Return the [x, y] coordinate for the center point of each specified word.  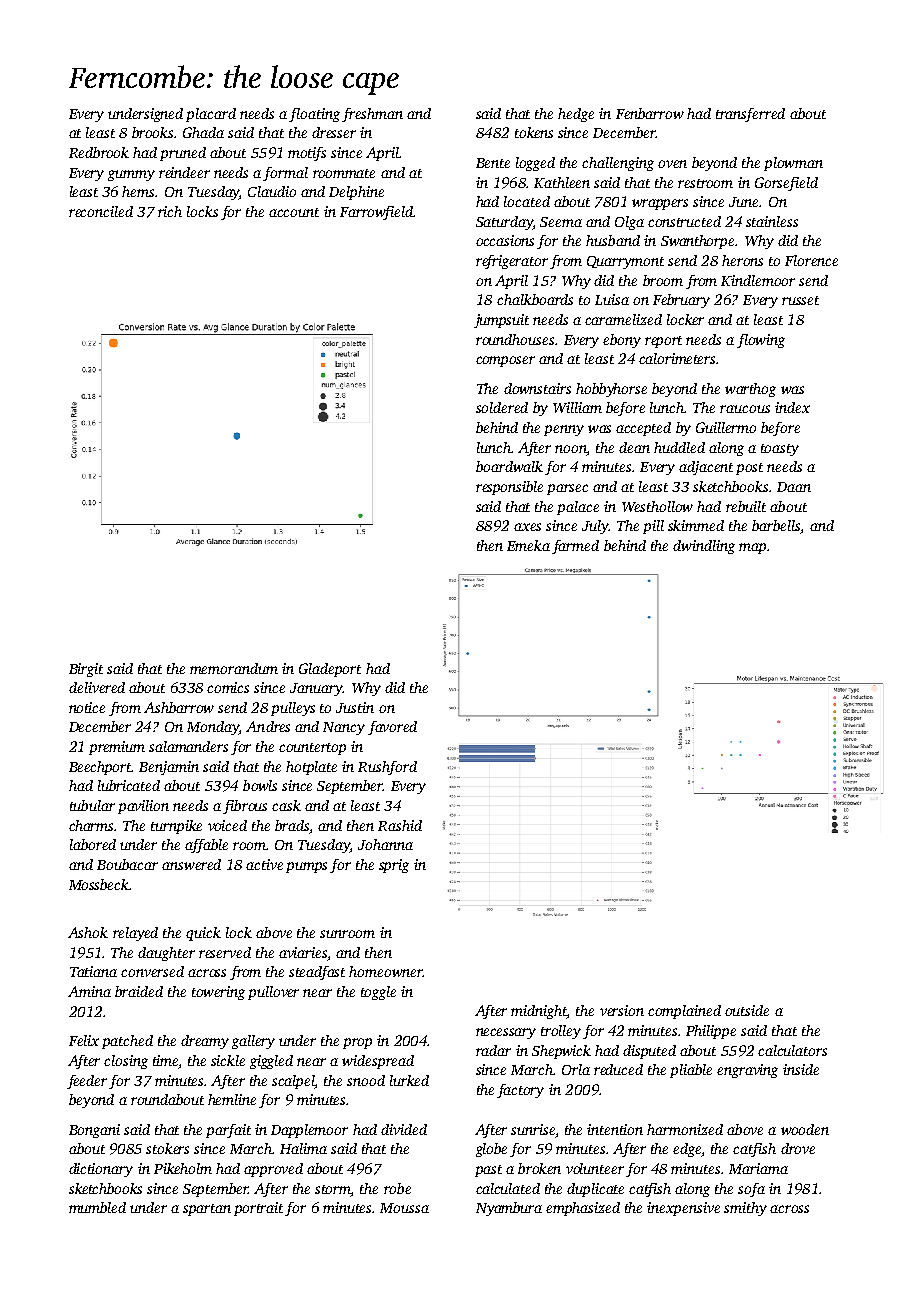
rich [170, 211]
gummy [131, 175]
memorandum [234, 668]
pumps [306, 867]
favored [392, 728]
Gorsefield [786, 184]
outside [747, 1010]
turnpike [176, 827]
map [752, 548]
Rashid [400, 825]
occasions [505, 240]
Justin [355, 707]
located [527, 201]
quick [203, 934]
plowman [793, 164]
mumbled [97, 1207]
